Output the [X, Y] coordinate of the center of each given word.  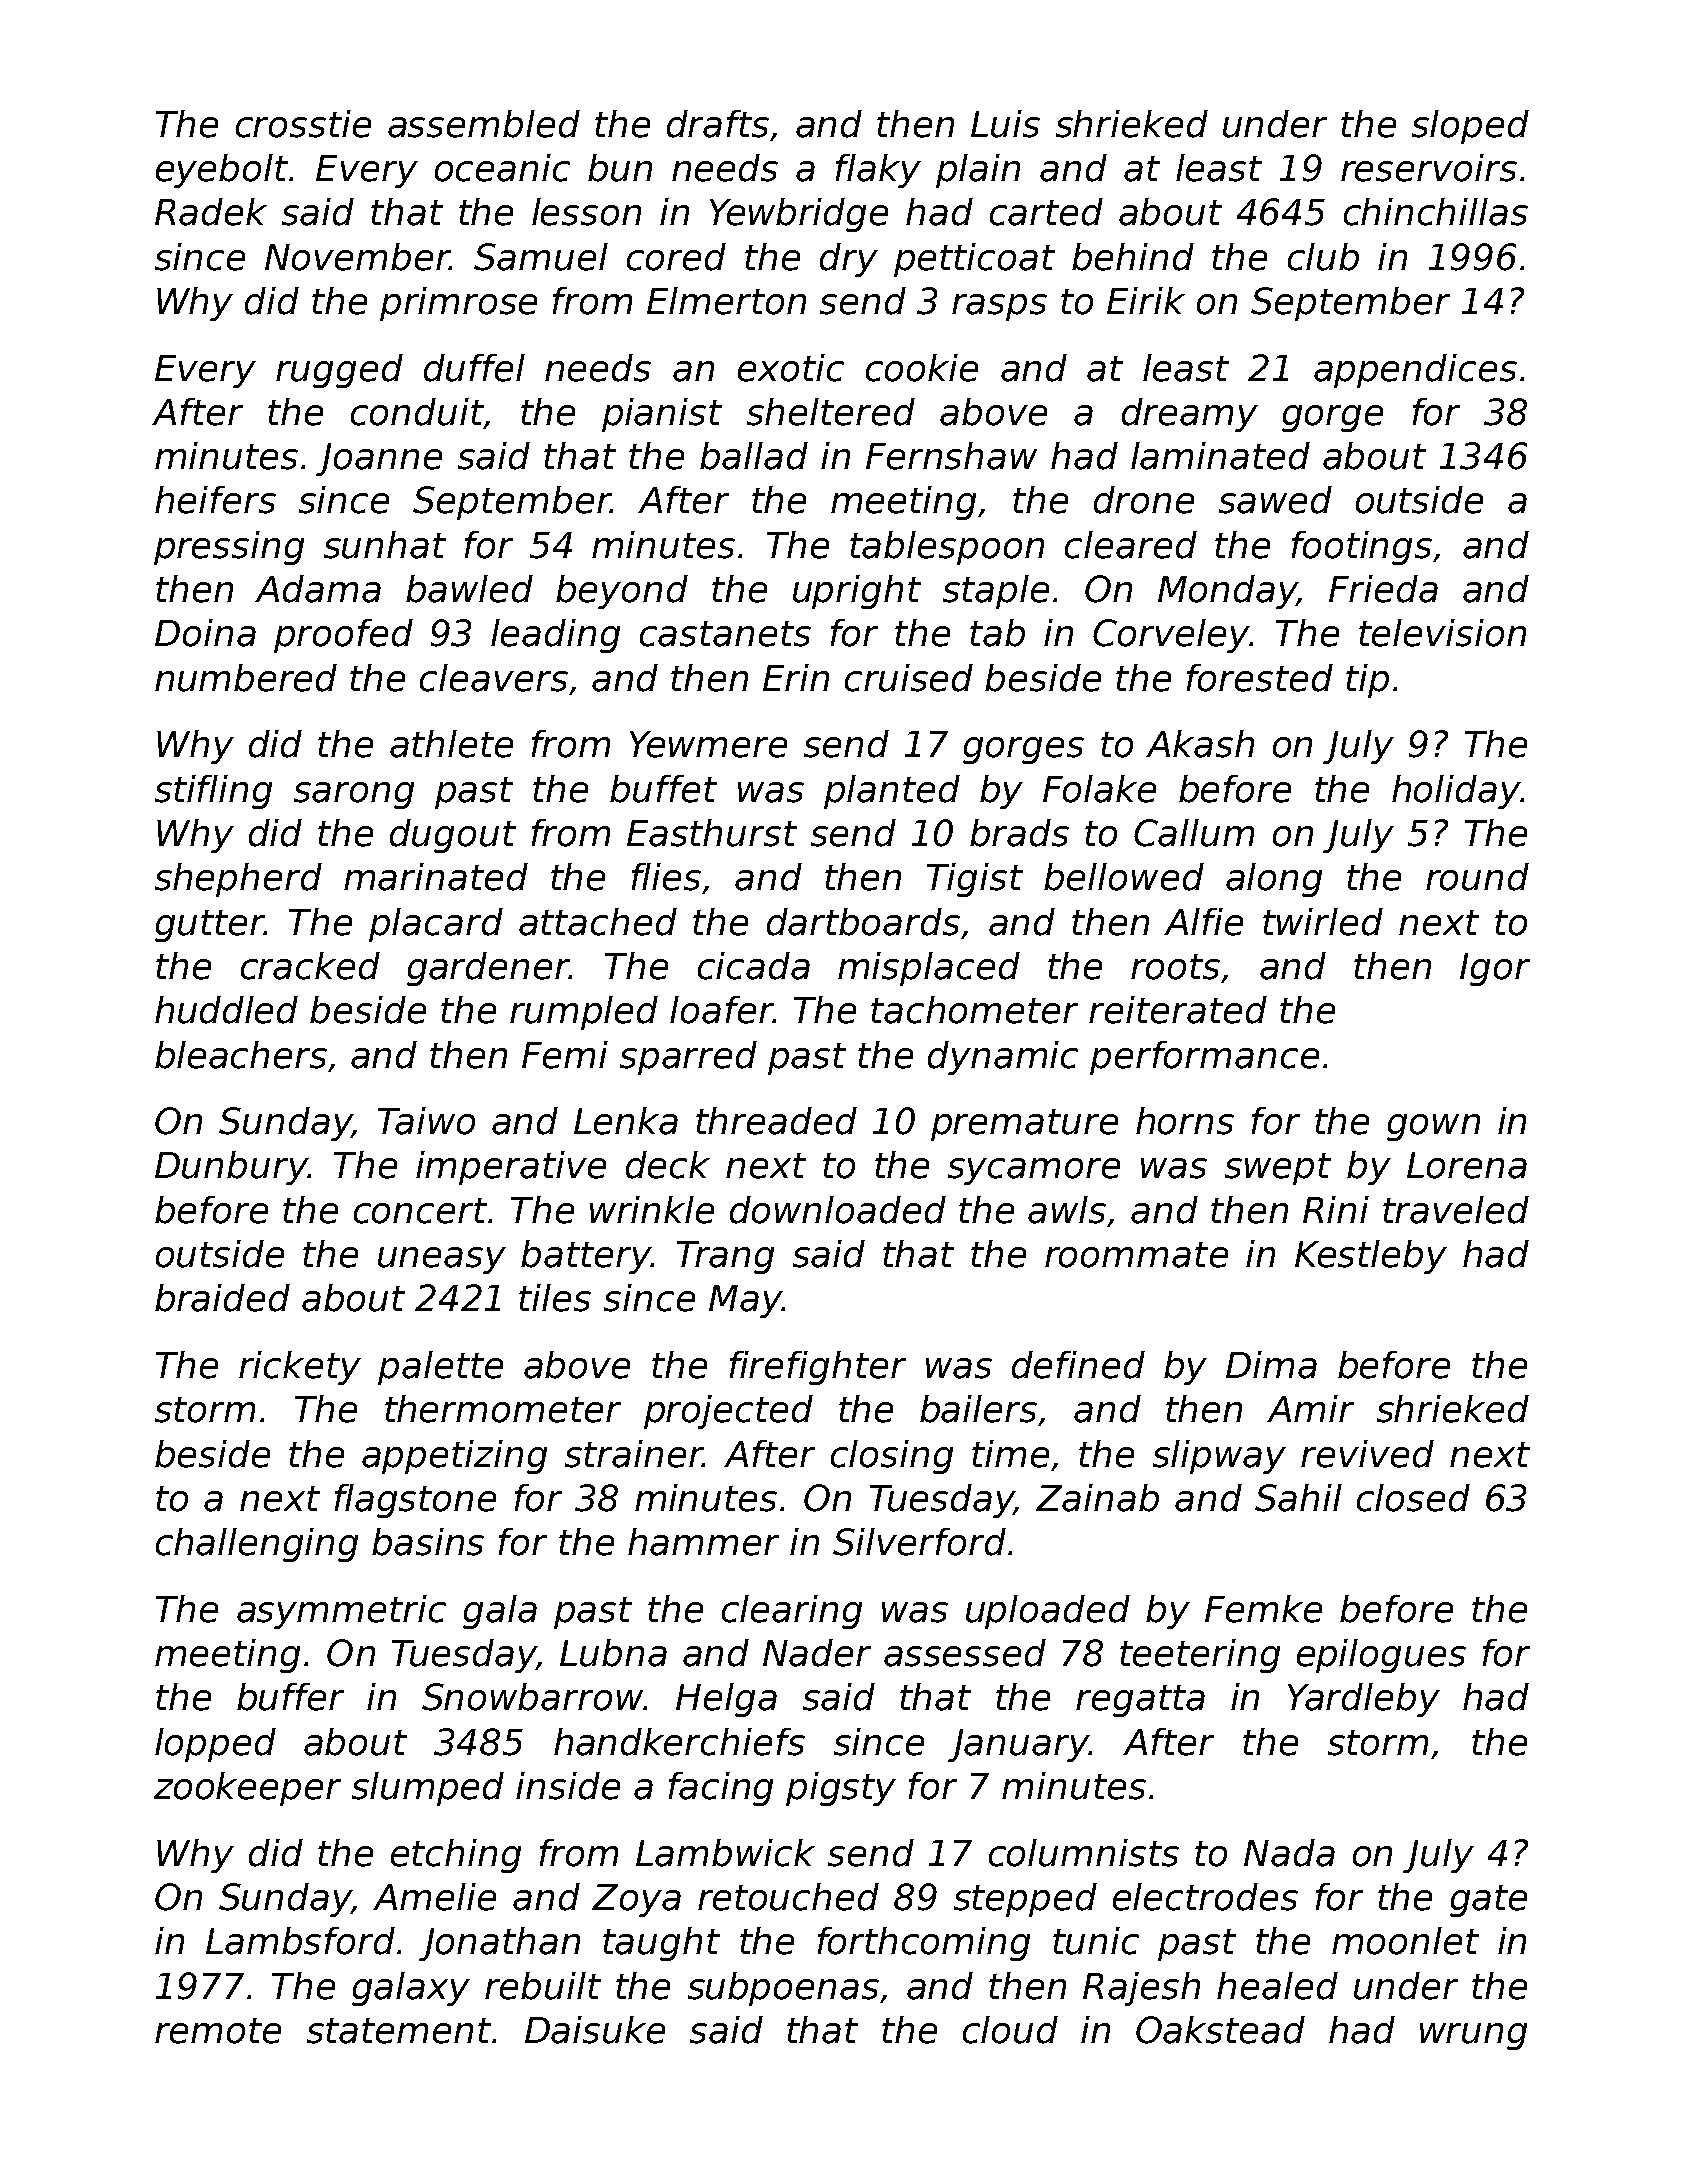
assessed [965, 1653]
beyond [622, 592]
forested [1260, 678]
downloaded [838, 1210]
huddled [226, 1010]
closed [1413, 1498]
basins [428, 1542]
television [1442, 633]
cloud [1010, 2030]
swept [1278, 1169]
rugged [339, 371]
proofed [343, 636]
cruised [909, 678]
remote [218, 2031]
